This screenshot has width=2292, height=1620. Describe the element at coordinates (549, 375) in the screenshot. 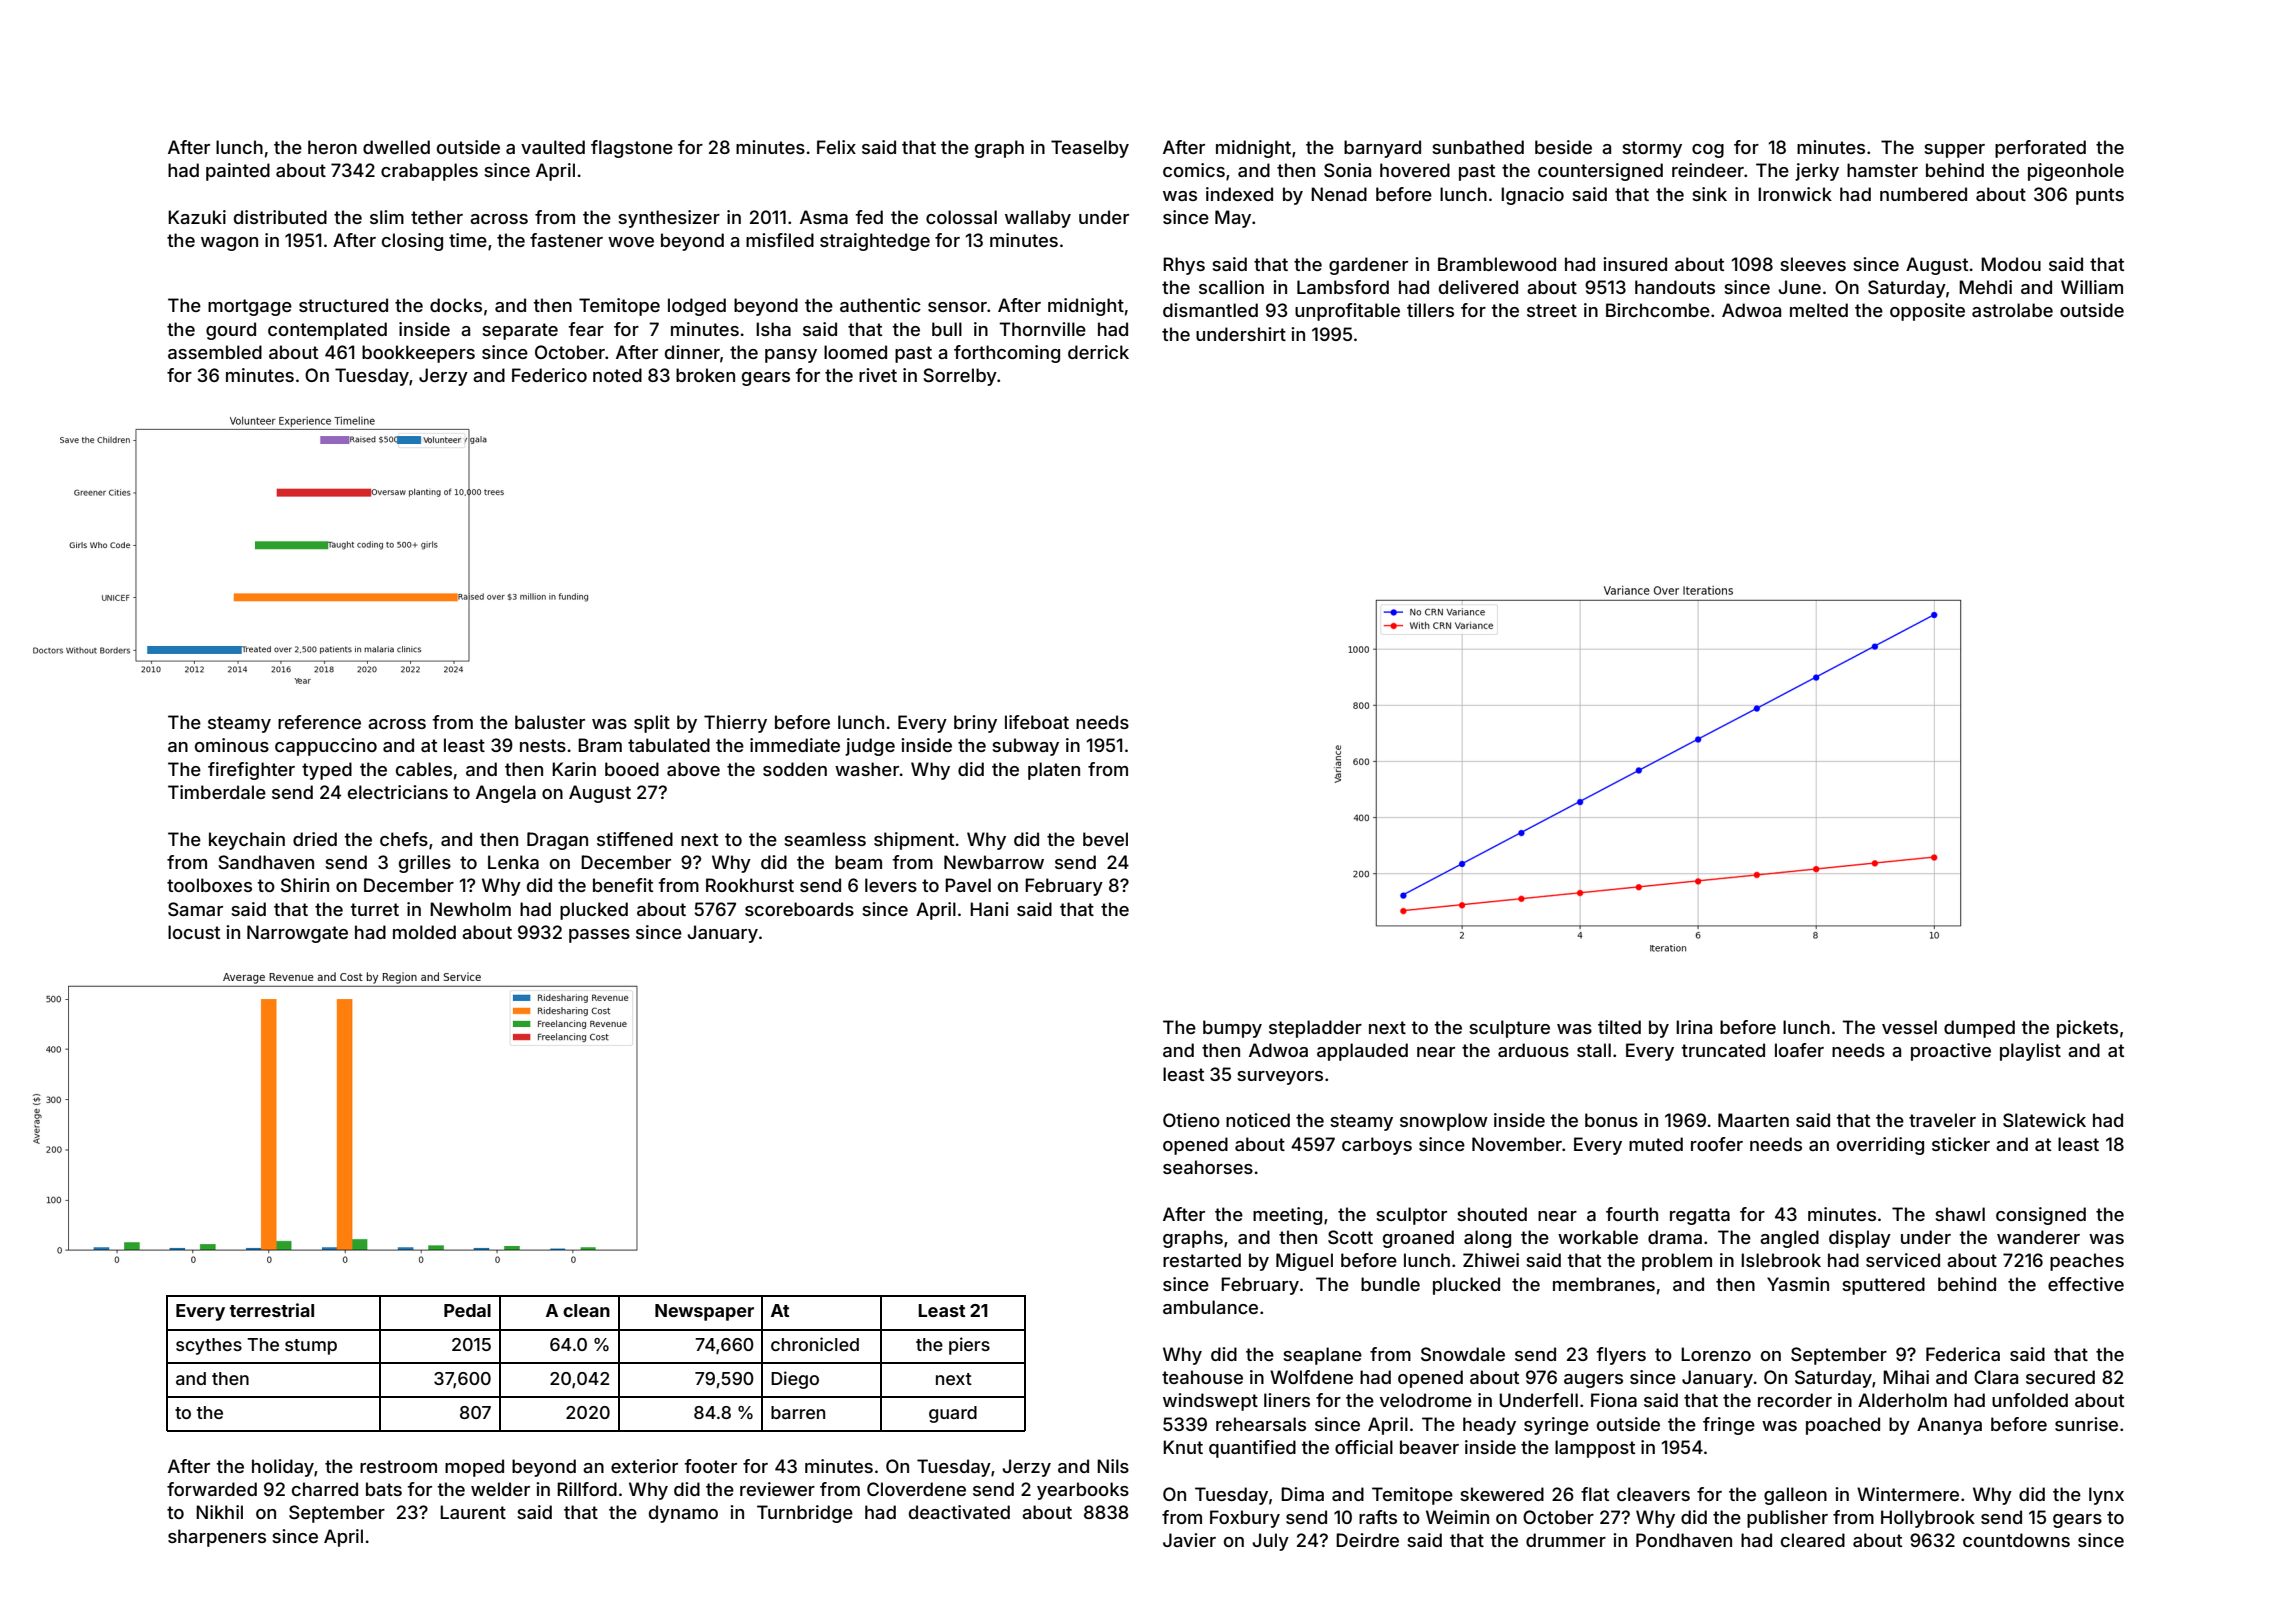

I see `Federico` at that location.
